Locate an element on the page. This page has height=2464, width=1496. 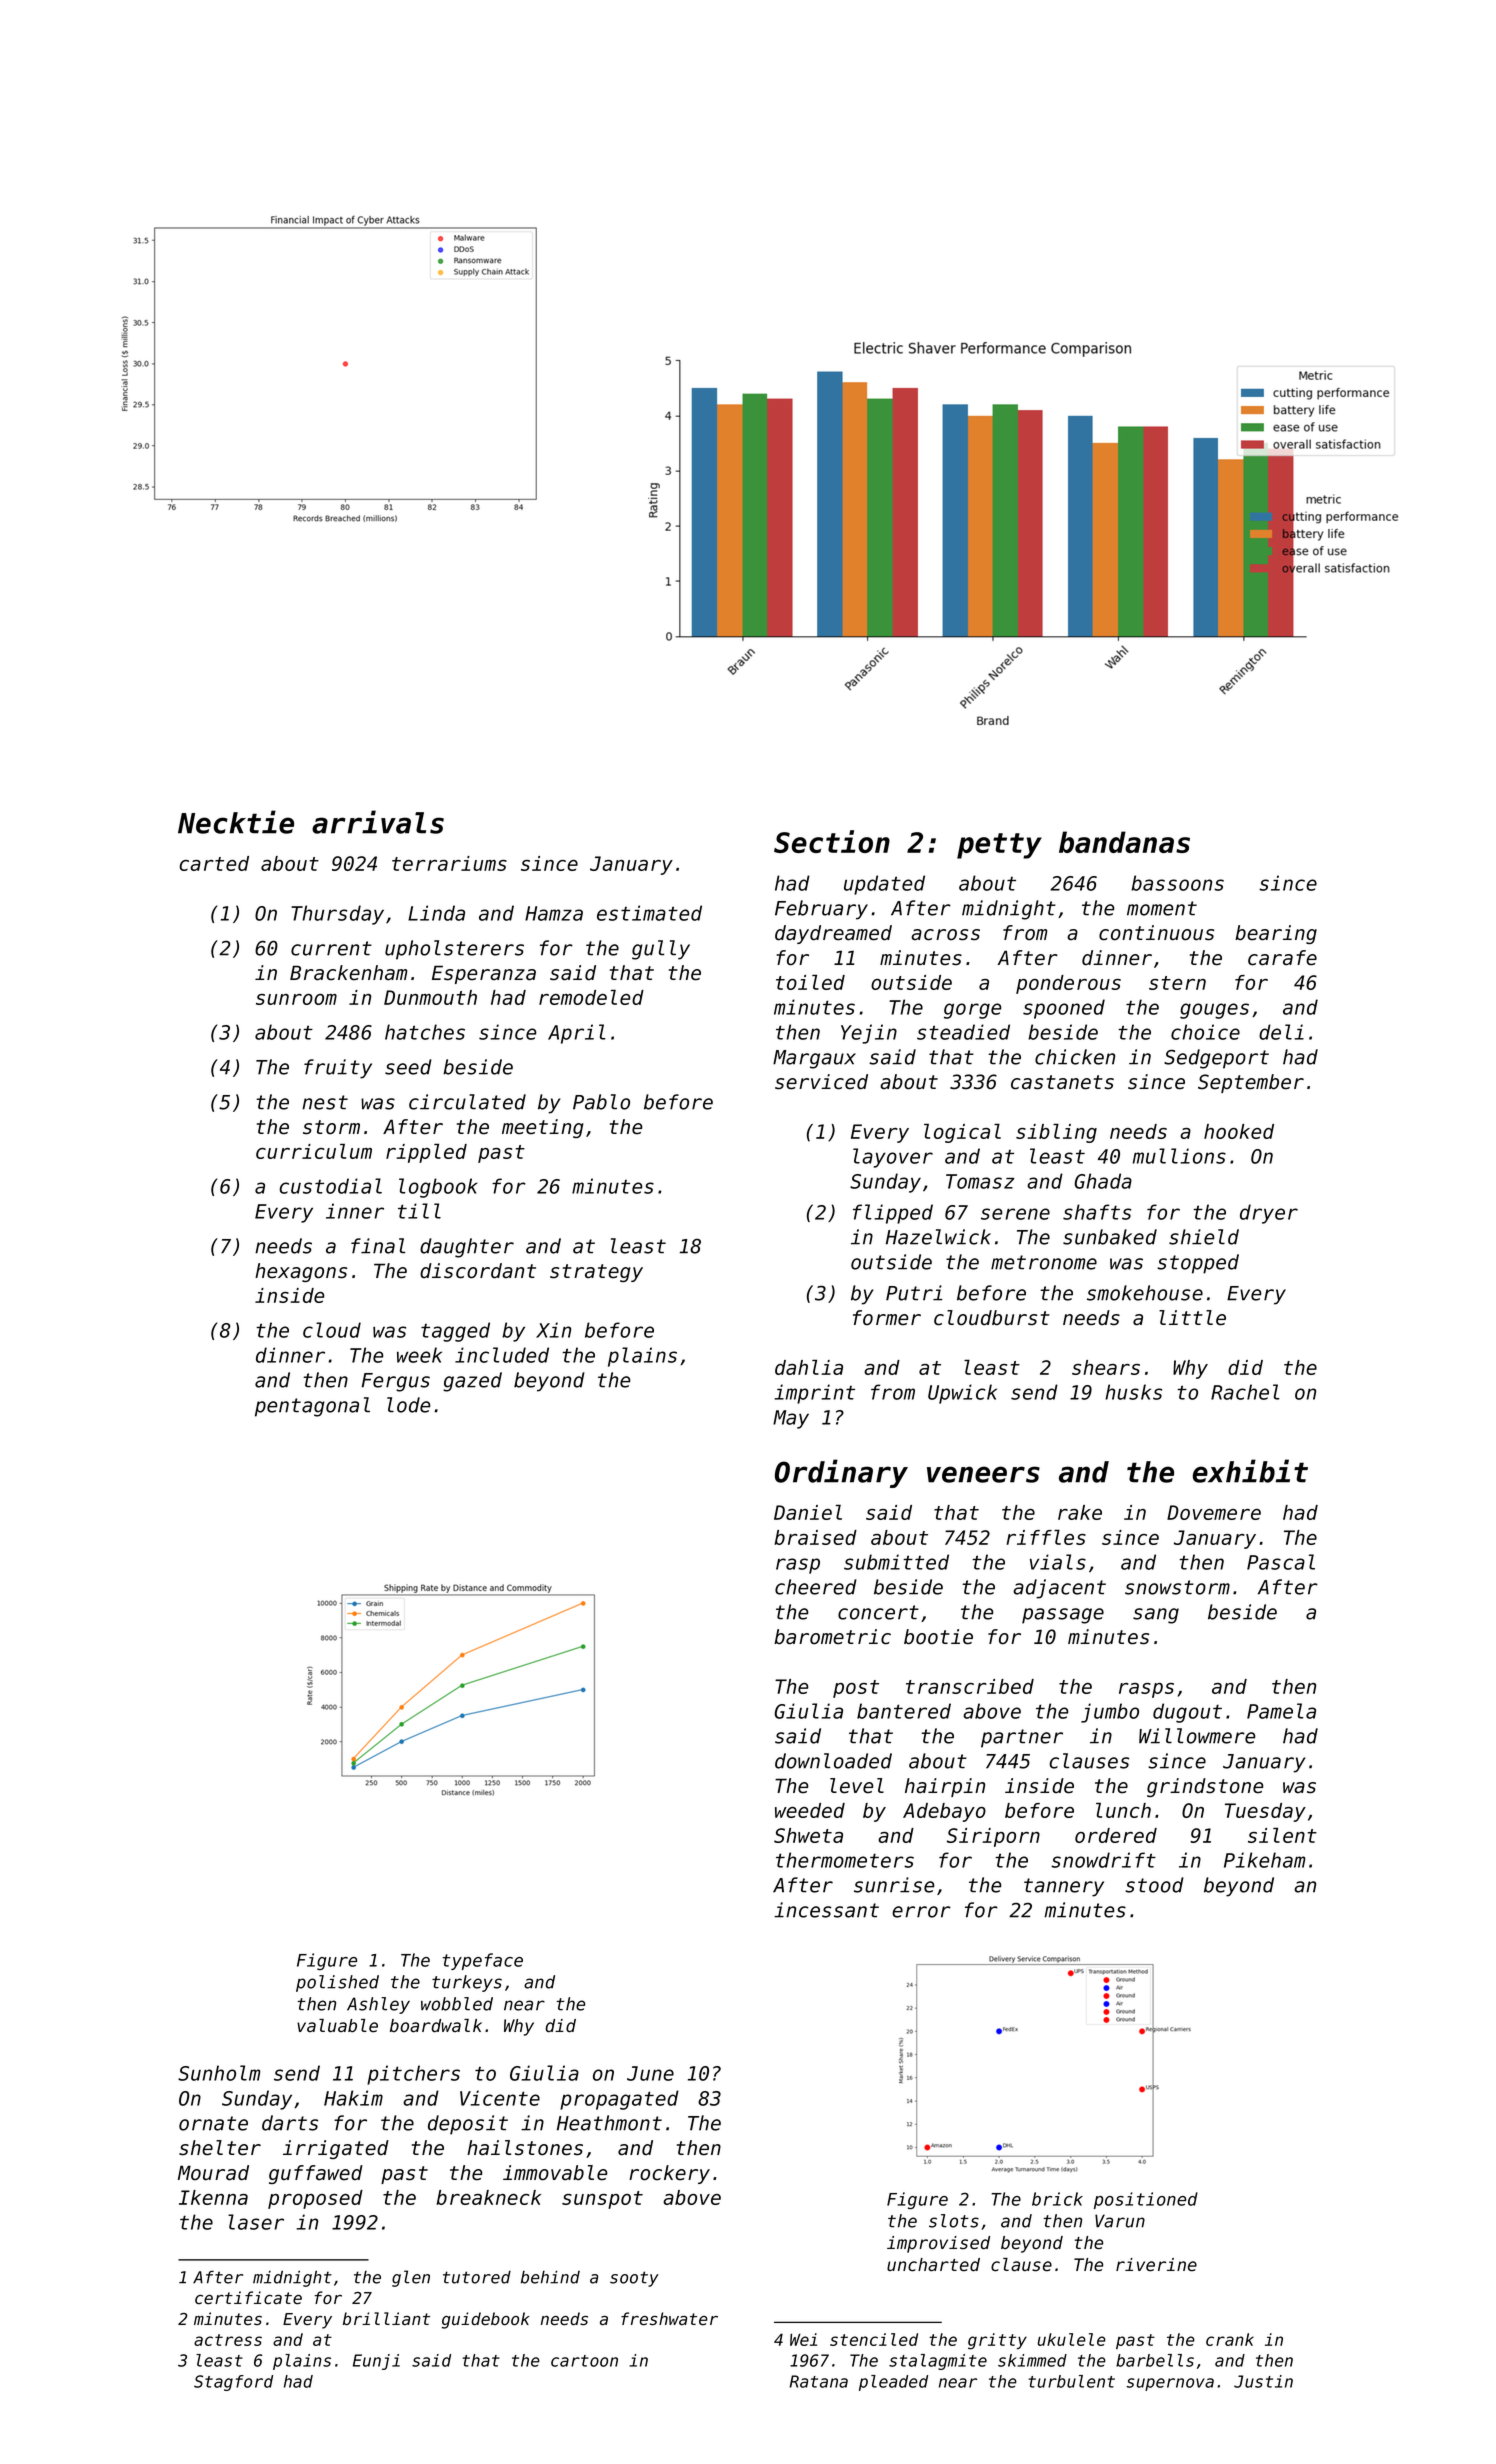
stood is located at coordinates (1154, 1885).
